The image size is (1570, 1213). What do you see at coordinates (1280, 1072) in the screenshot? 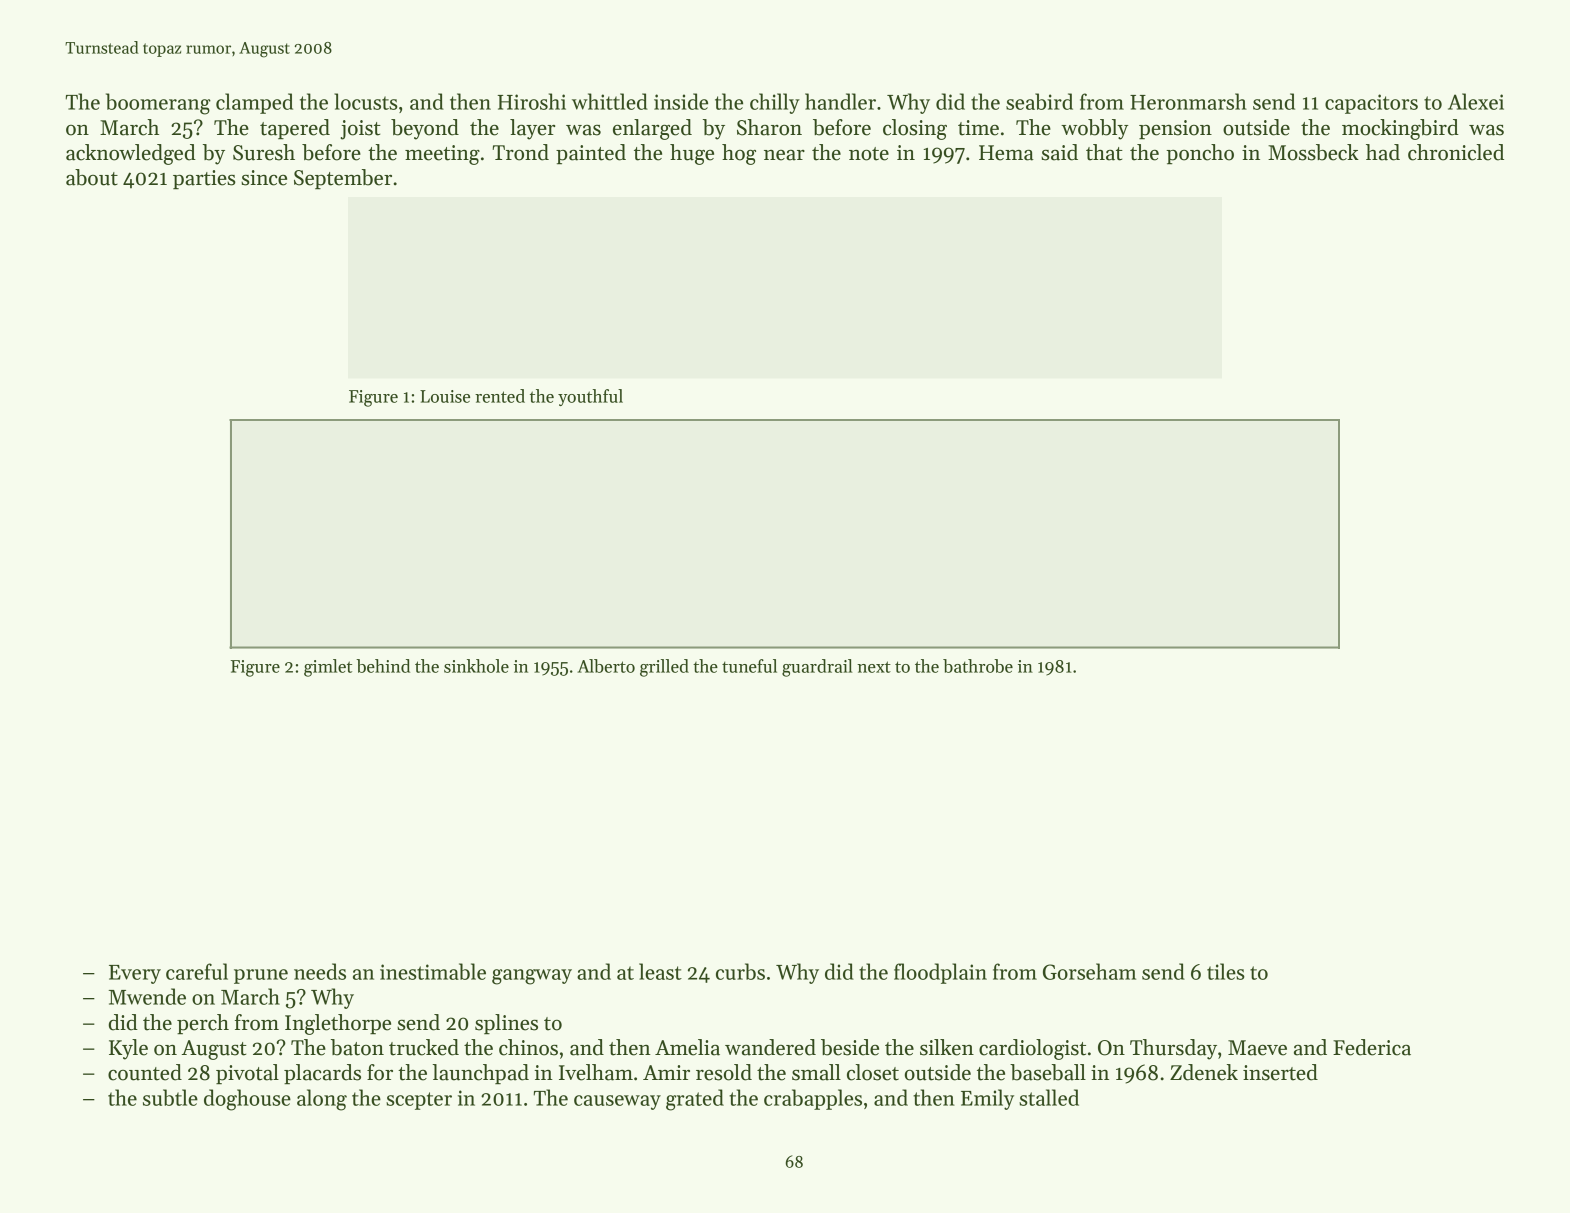
I see `inserted` at bounding box center [1280, 1072].
